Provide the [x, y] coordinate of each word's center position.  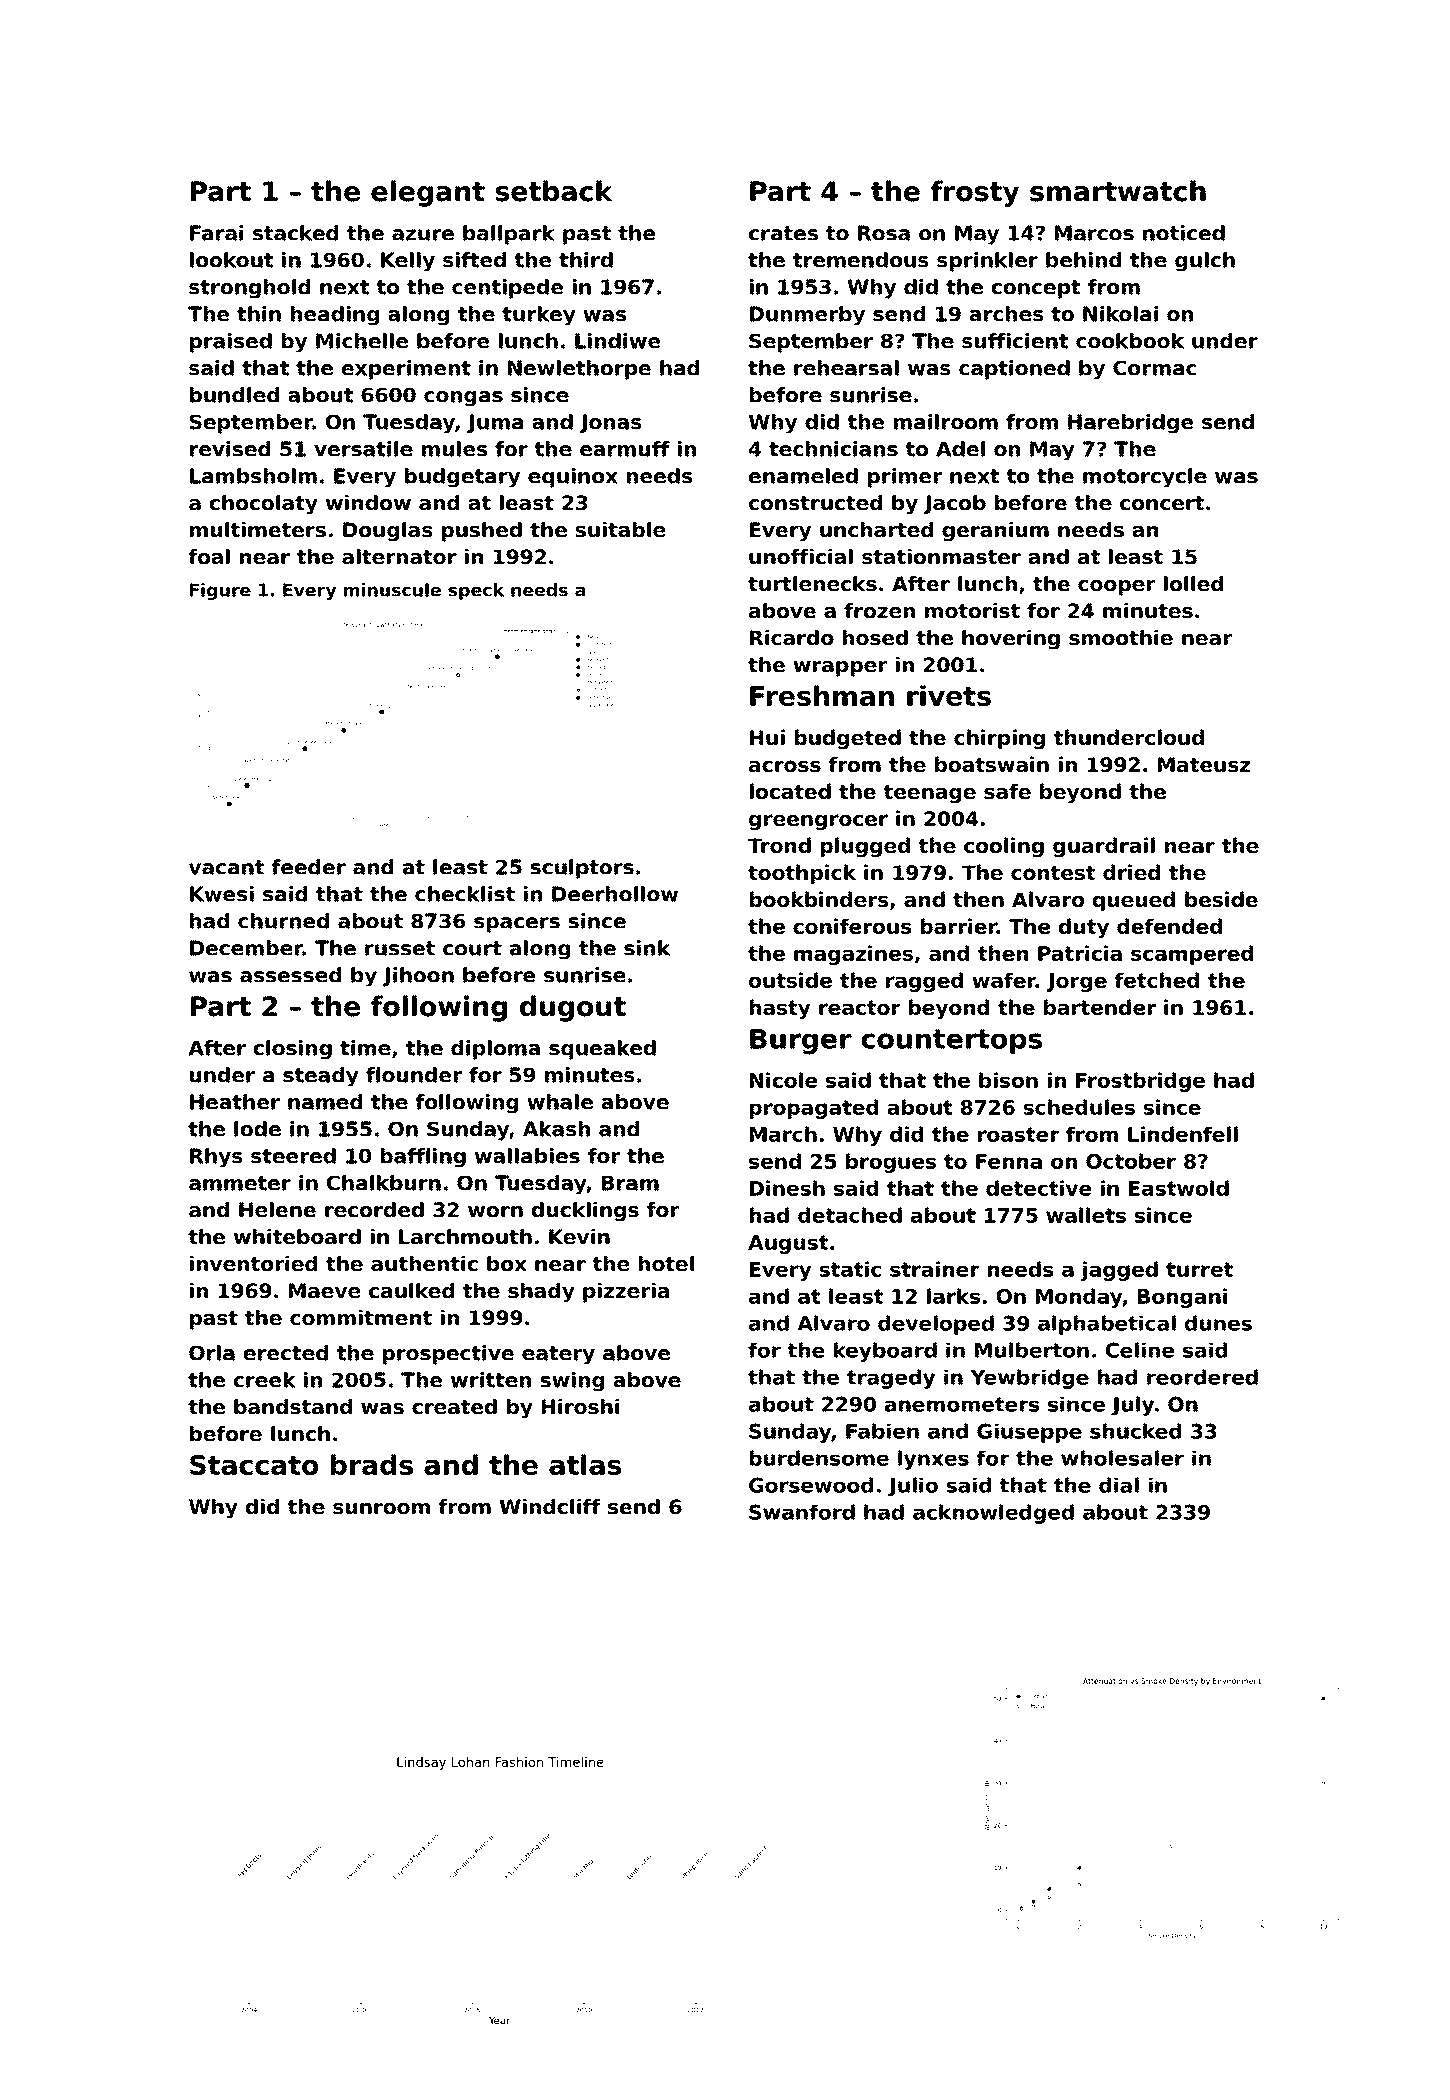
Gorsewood [811, 1485]
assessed [290, 975]
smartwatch [1118, 191]
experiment [406, 370]
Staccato [254, 1465]
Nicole [783, 1080]
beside [1221, 899]
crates [783, 233]
